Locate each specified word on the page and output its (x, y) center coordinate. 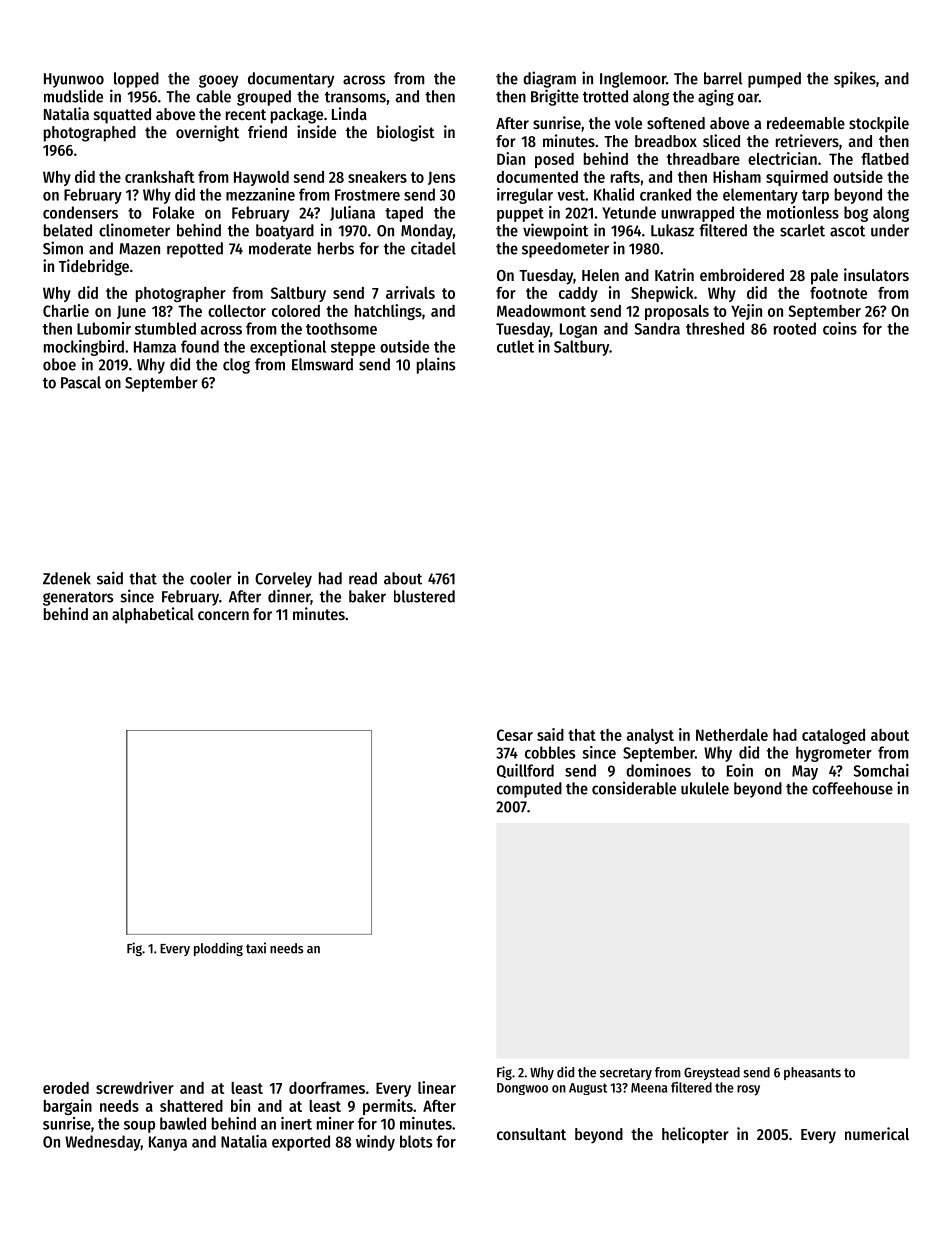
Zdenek (67, 578)
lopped (136, 80)
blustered (424, 596)
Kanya (168, 1143)
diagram (549, 79)
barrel (723, 78)
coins (840, 328)
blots (416, 1141)
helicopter (695, 1135)
